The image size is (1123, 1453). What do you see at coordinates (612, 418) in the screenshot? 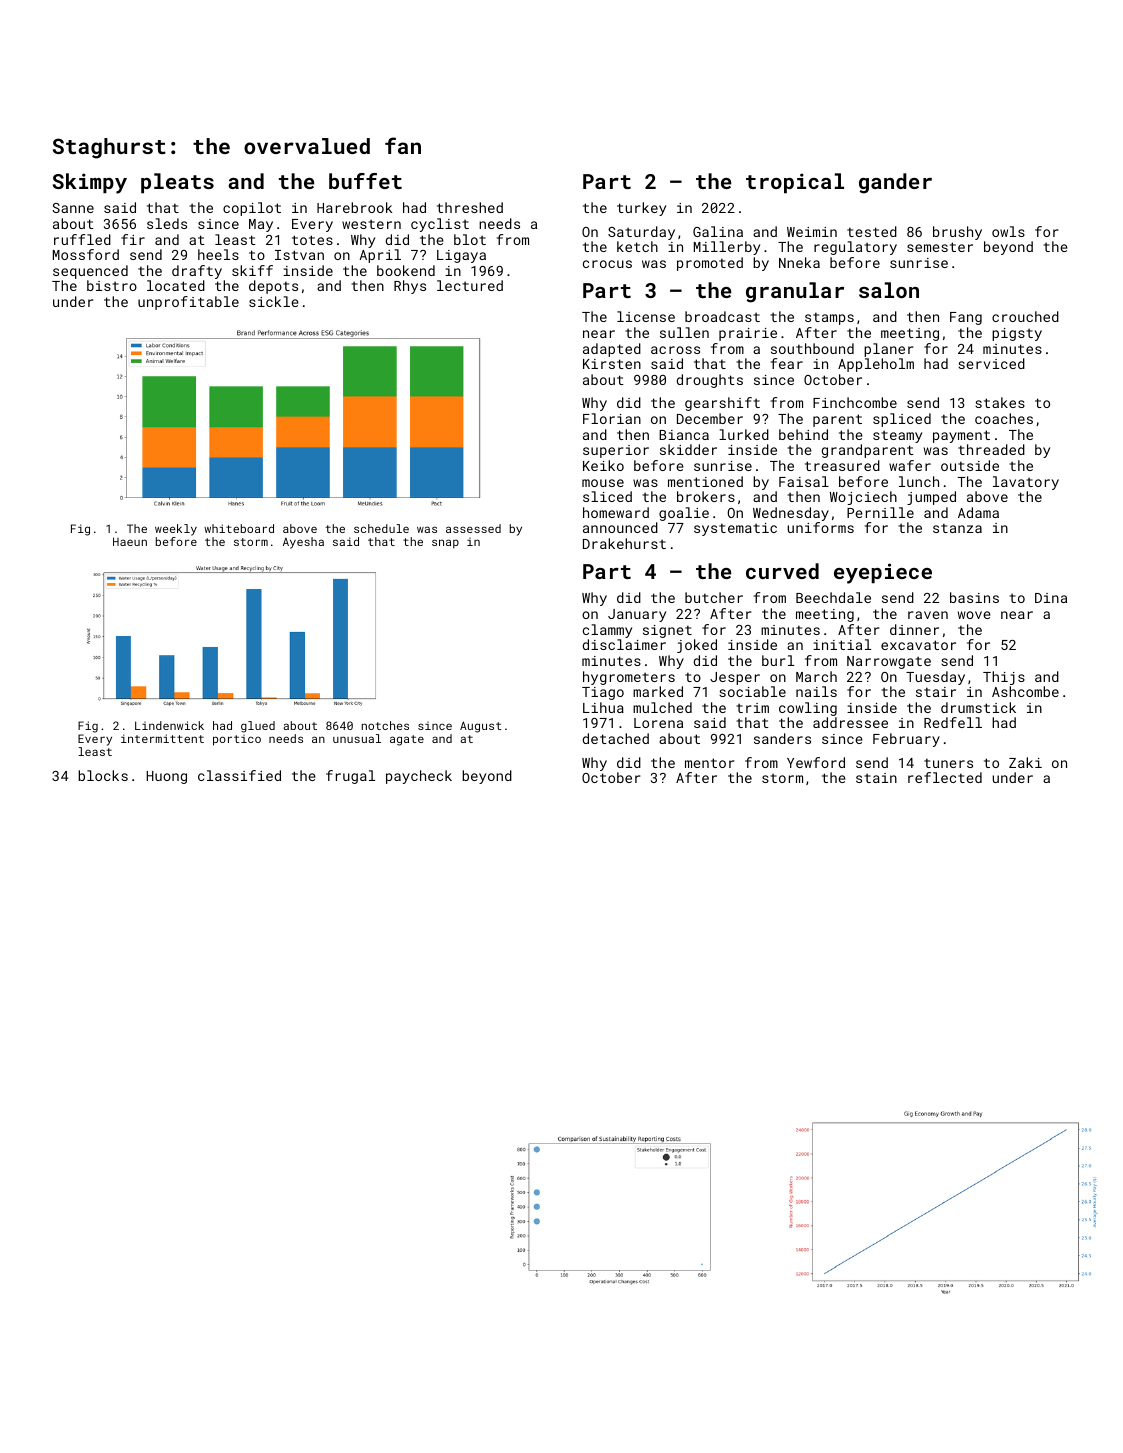
I see `Florian` at bounding box center [612, 418].
